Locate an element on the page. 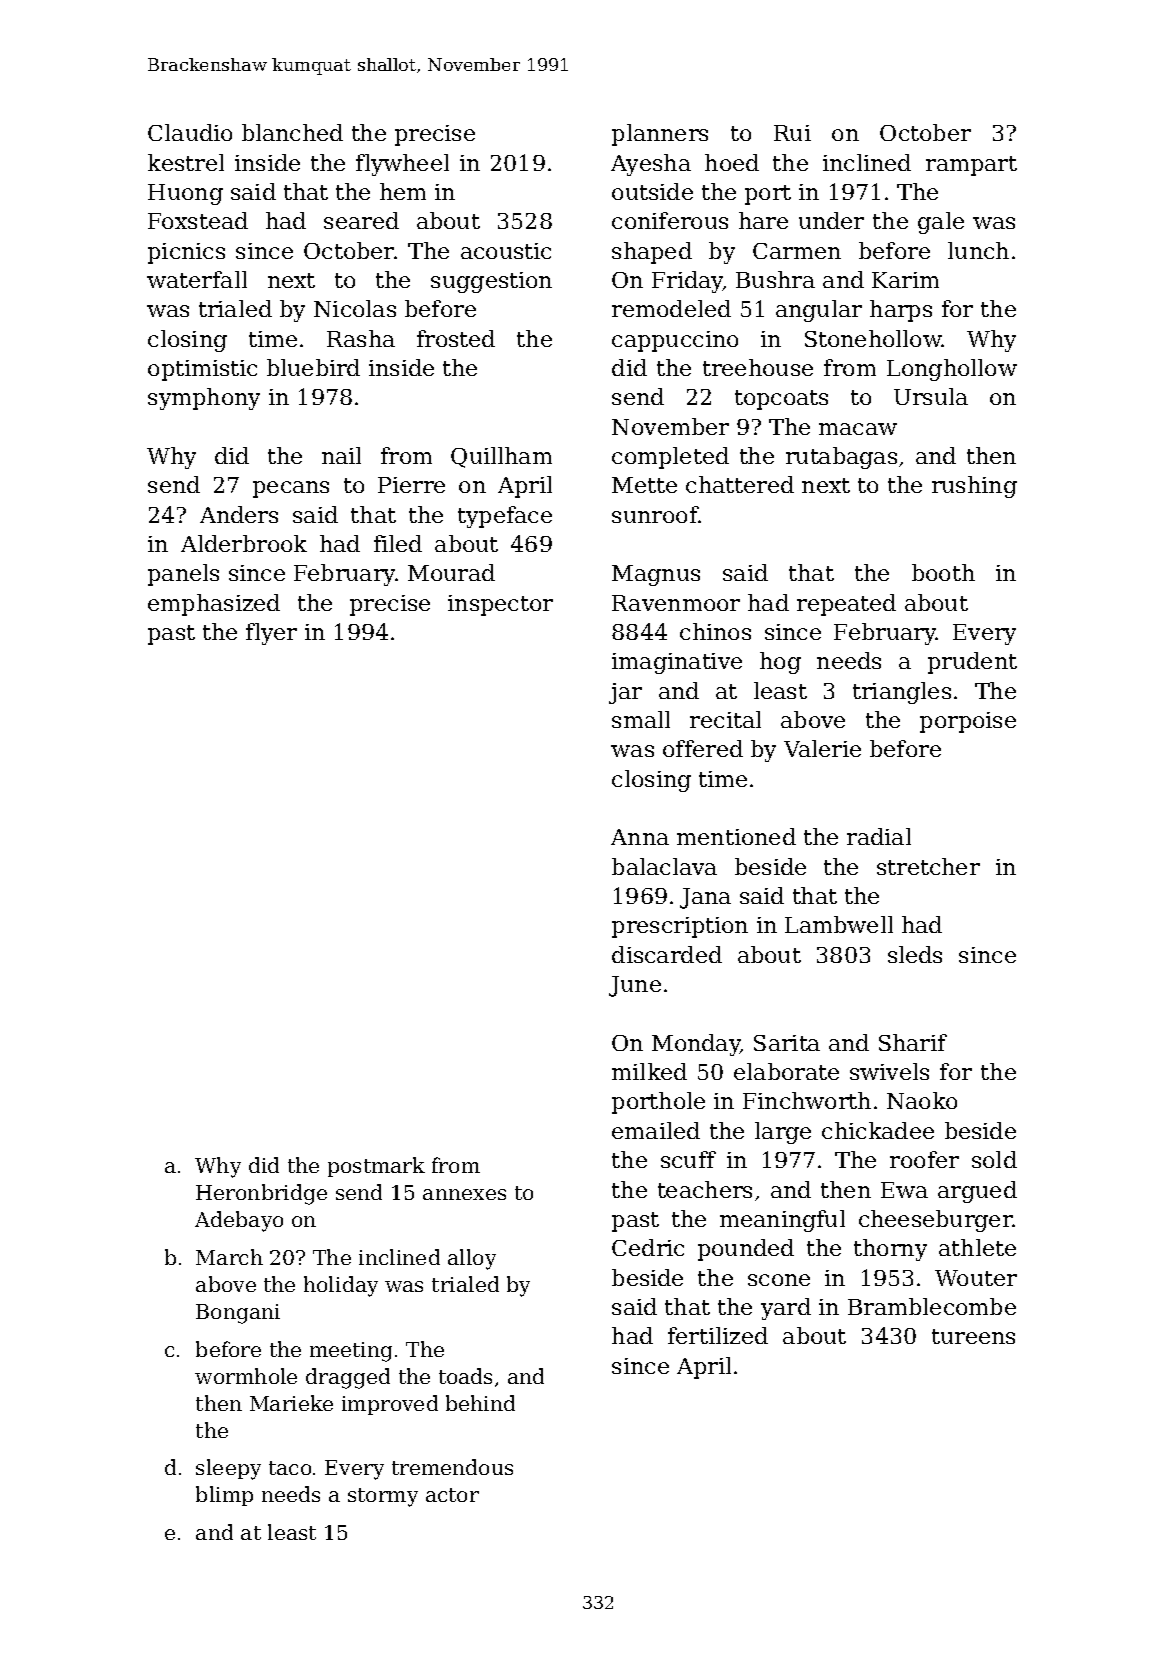 This document has width=1165, height=1654. Claudio is located at coordinates (190, 132).
